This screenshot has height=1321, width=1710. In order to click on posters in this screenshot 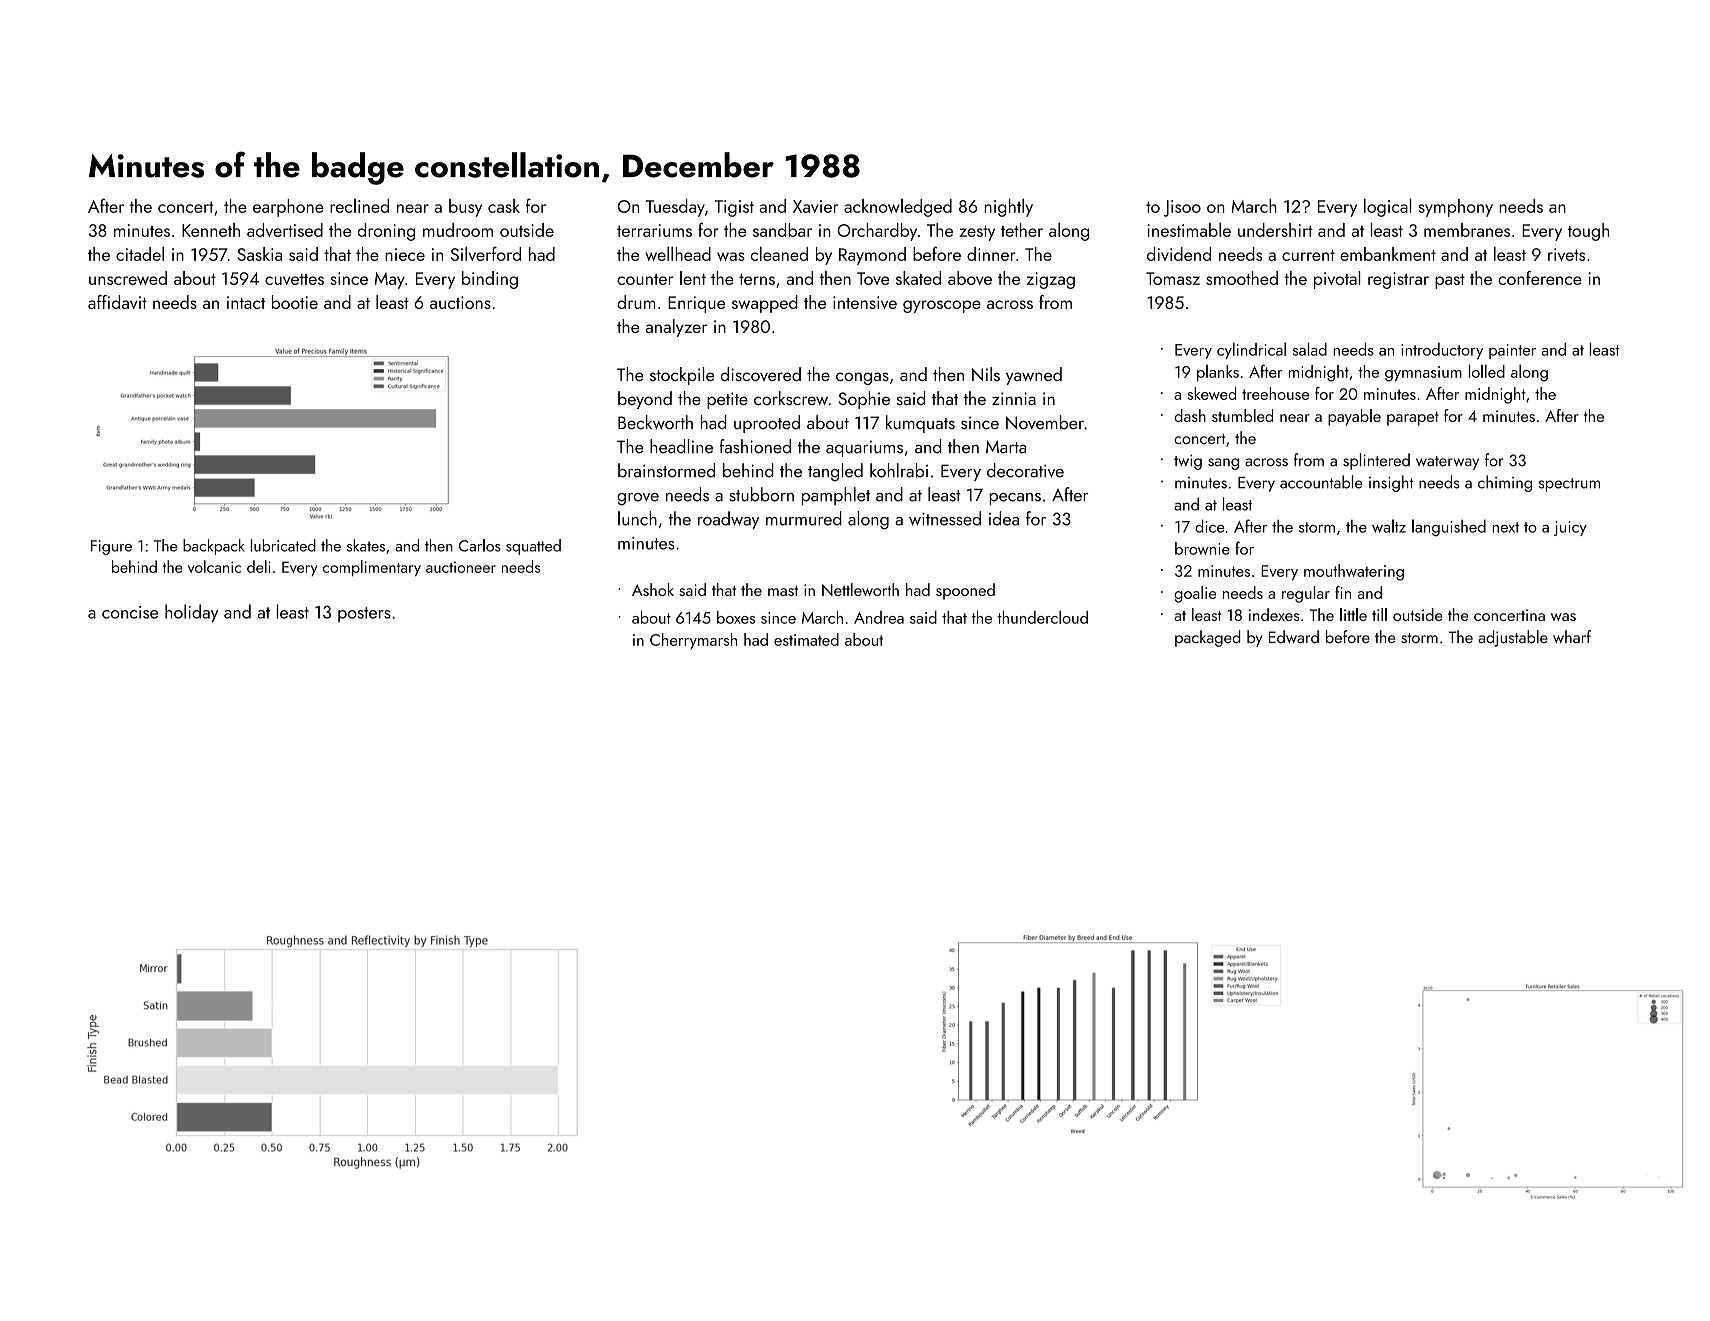, I will do `click(364, 615)`.
